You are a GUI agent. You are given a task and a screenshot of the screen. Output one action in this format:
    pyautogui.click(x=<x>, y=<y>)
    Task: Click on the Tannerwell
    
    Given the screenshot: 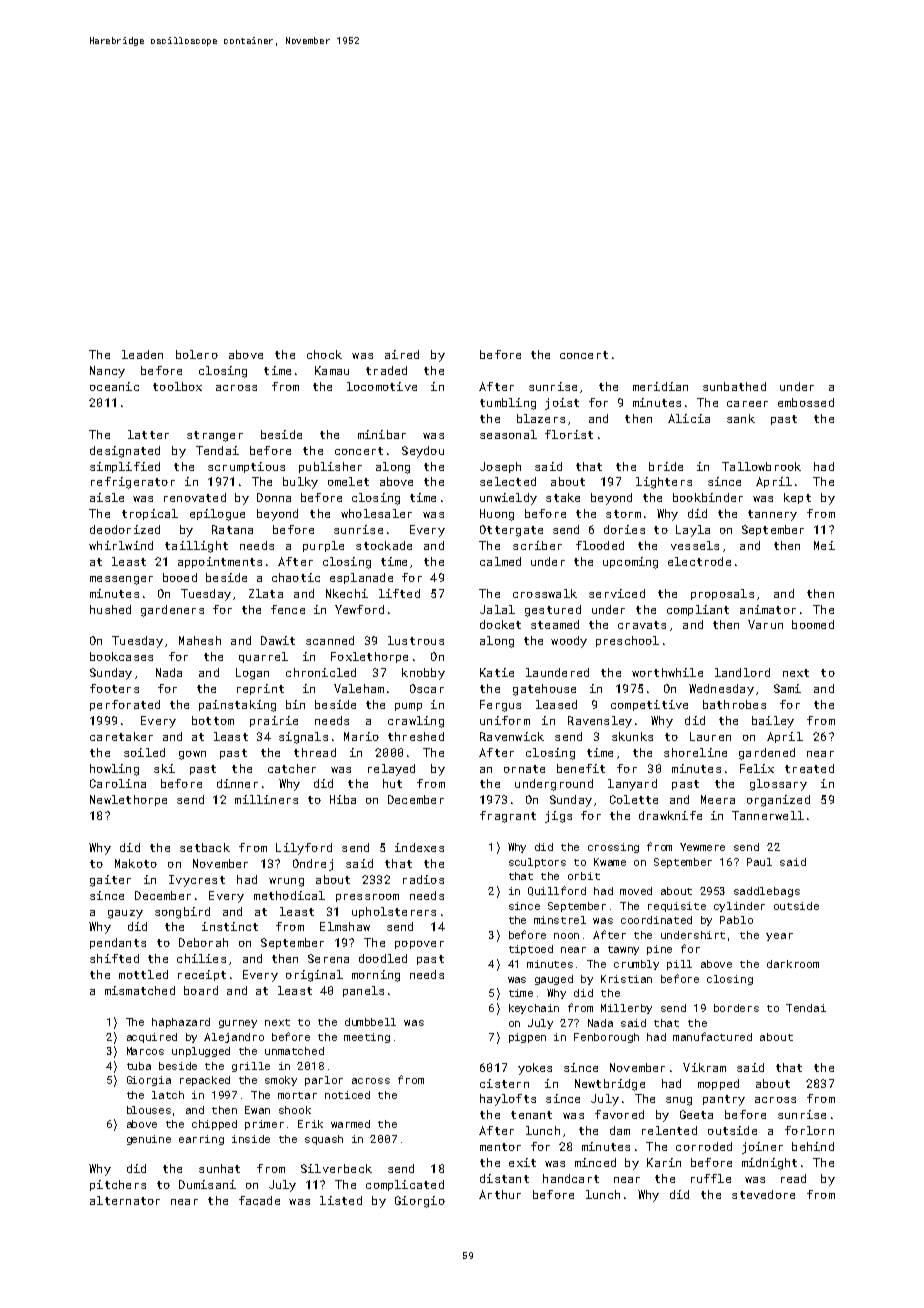 What is the action you would take?
    pyautogui.click(x=768, y=815)
